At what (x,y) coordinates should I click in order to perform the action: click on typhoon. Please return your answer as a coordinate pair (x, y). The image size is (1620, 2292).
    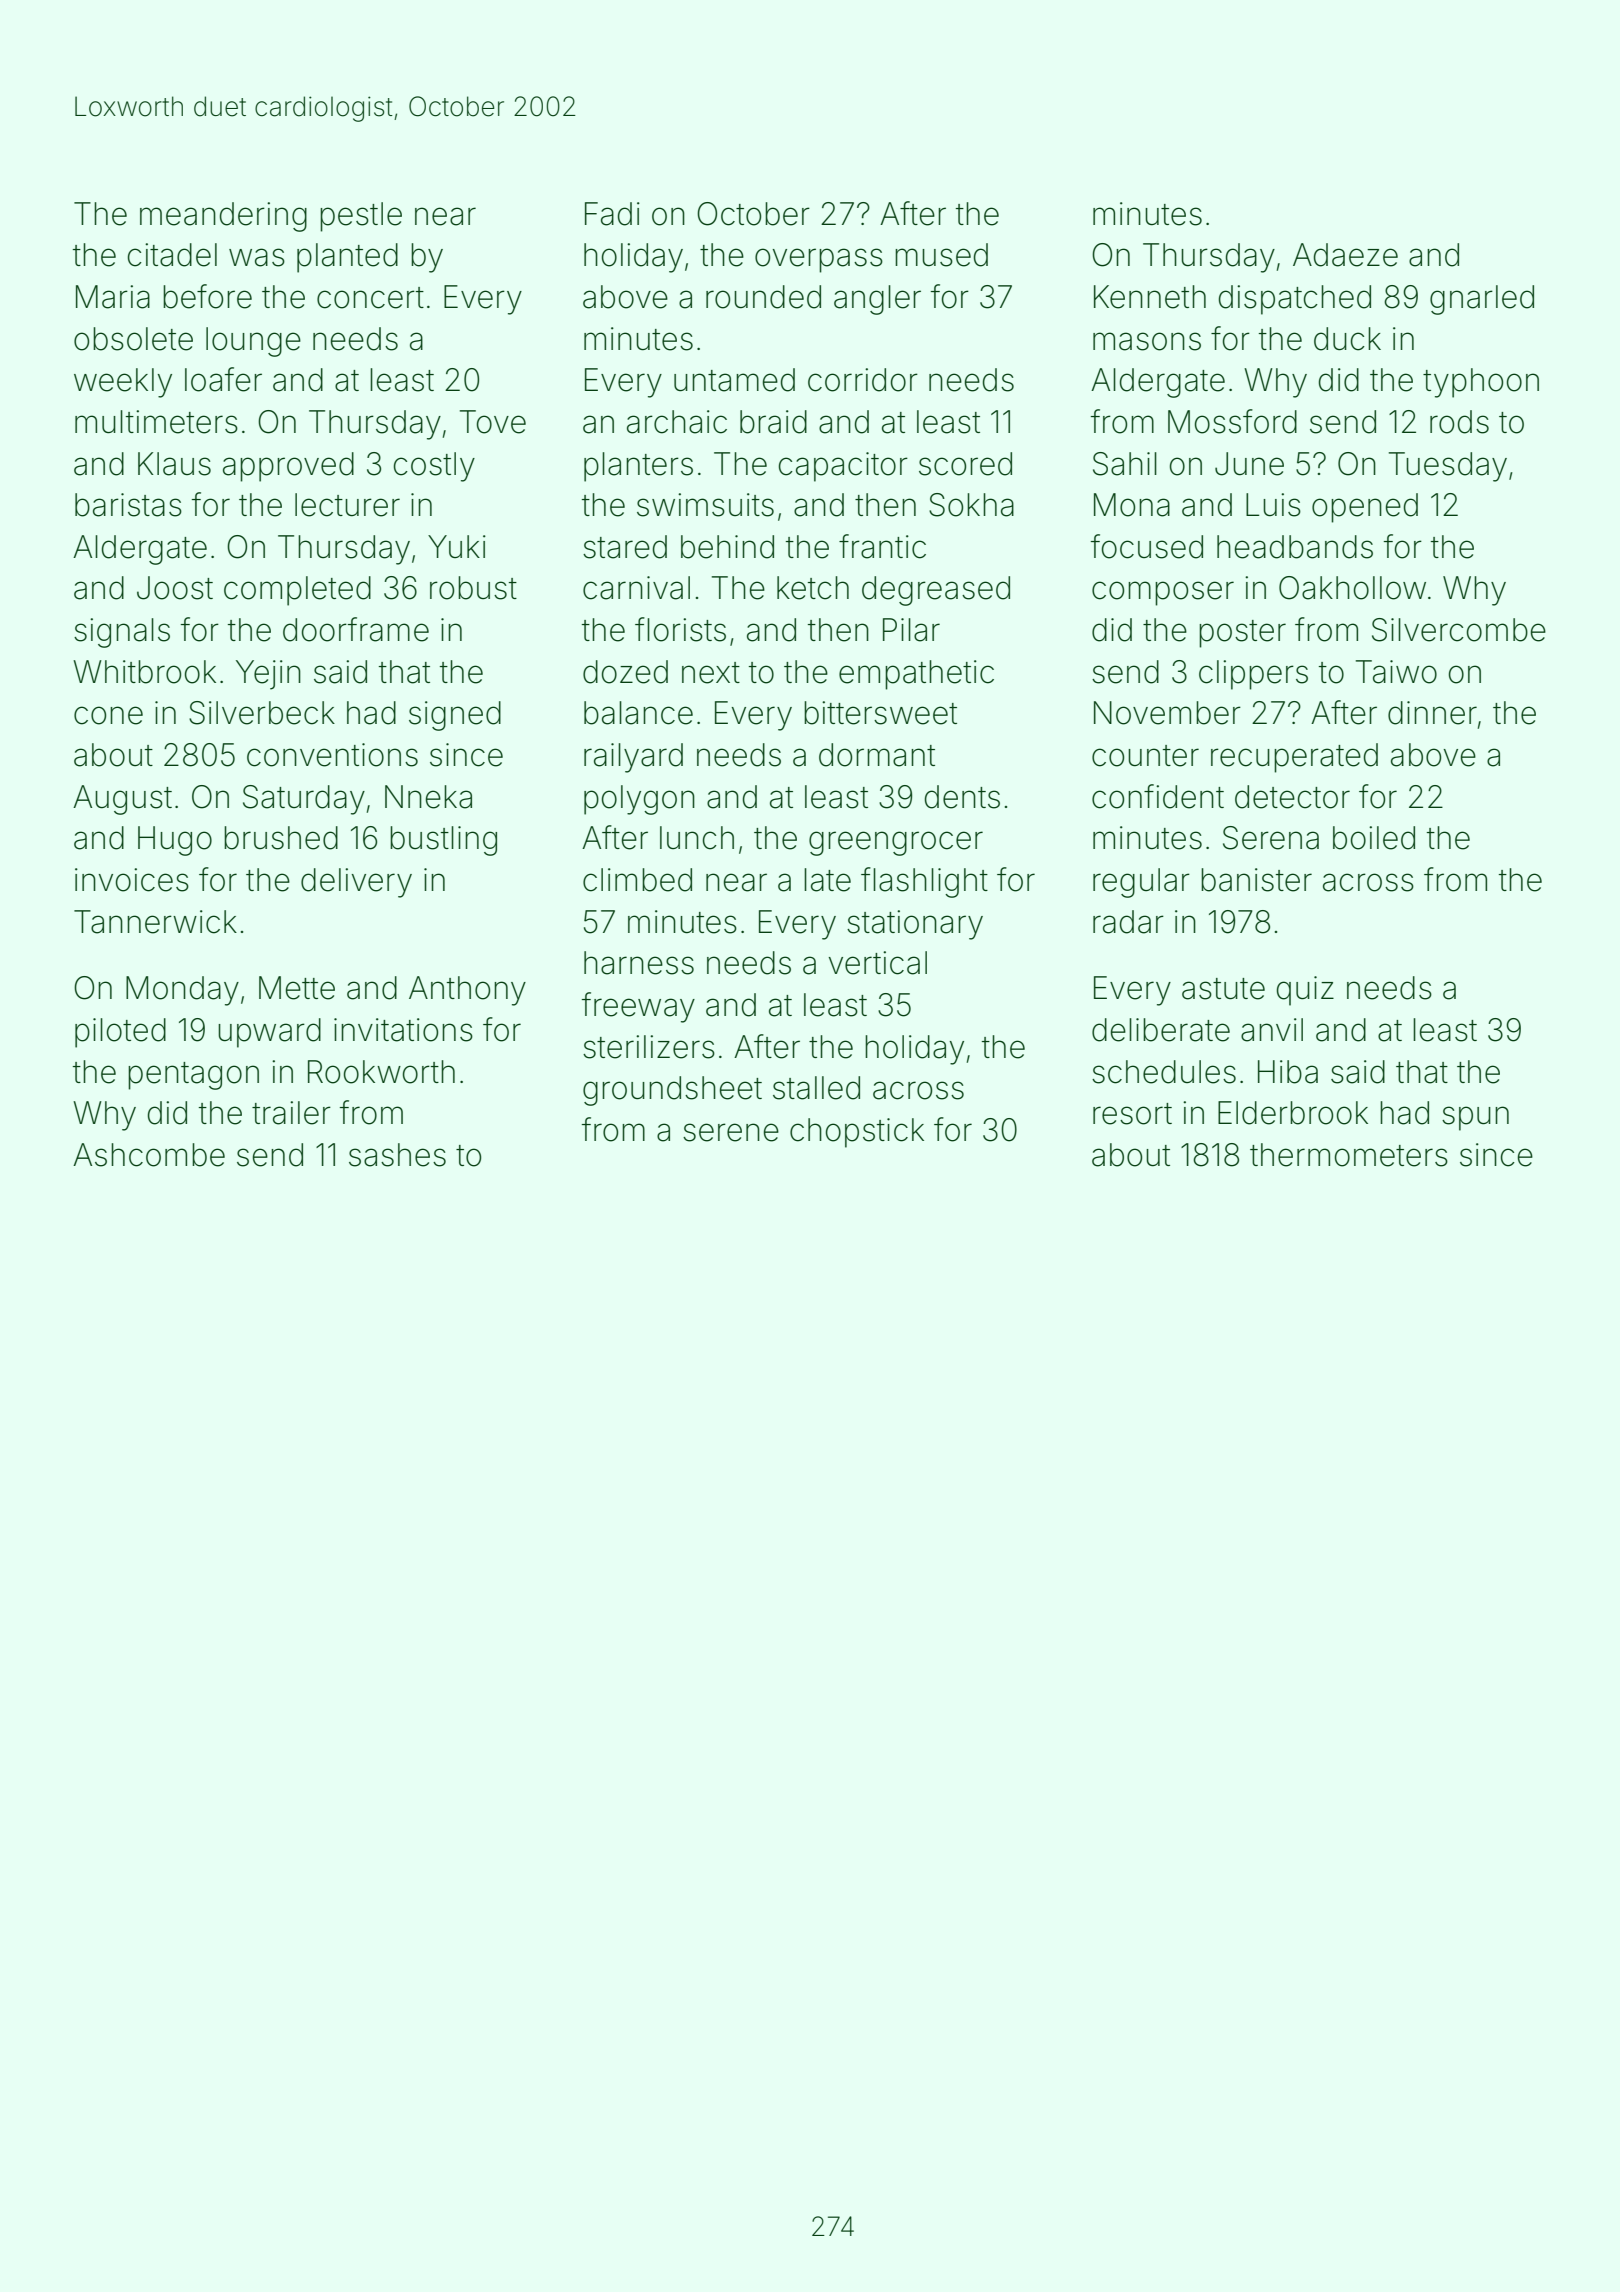
    Looking at the image, I should click on (1481, 383).
